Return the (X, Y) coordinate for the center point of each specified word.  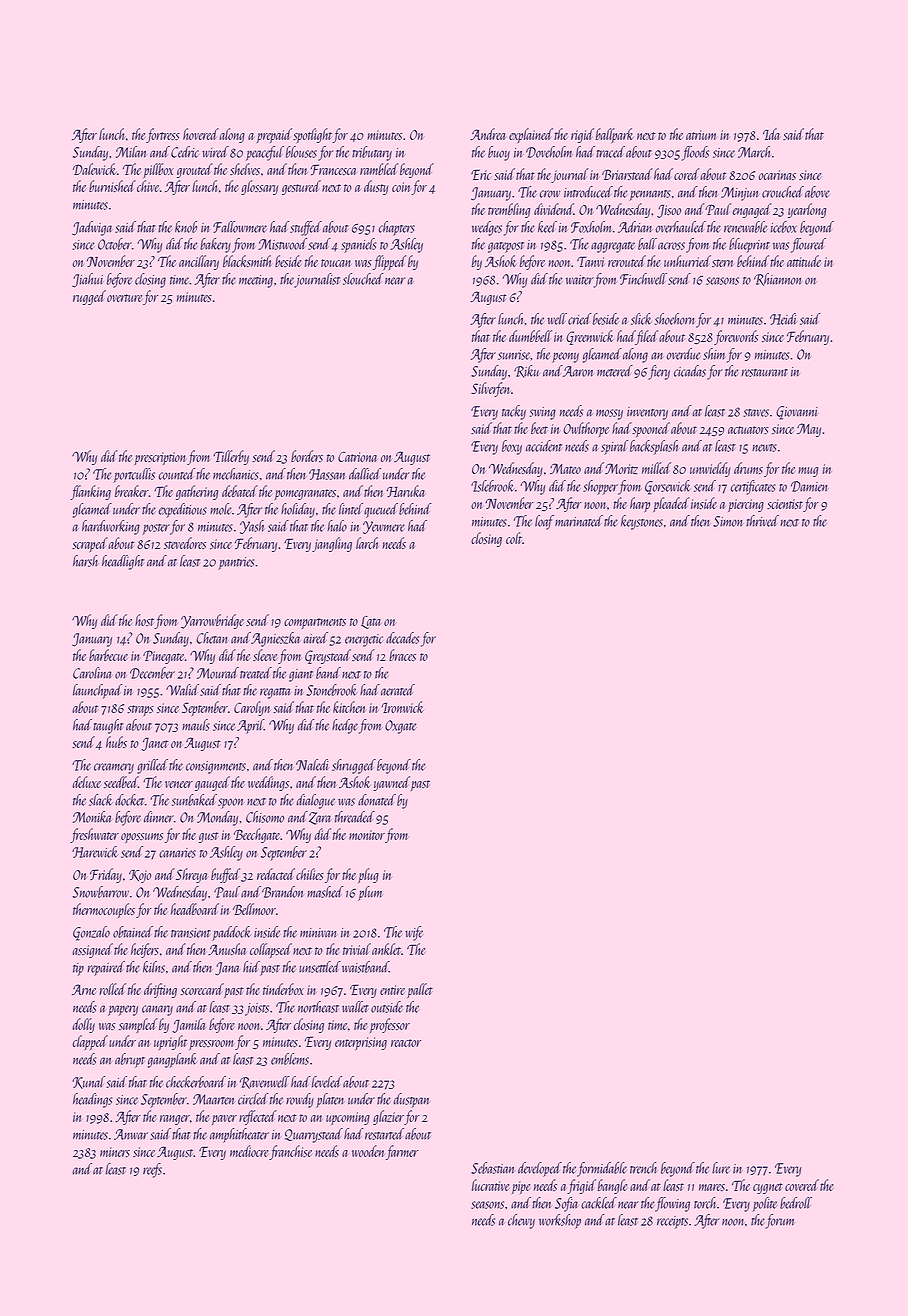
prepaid (274, 135)
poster (156, 529)
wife (414, 933)
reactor (406, 1043)
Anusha (227, 949)
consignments (216, 767)
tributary (372, 153)
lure (721, 1168)
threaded (355, 817)
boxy (512, 447)
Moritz (621, 468)
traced (610, 152)
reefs (152, 1170)
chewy (521, 1221)
